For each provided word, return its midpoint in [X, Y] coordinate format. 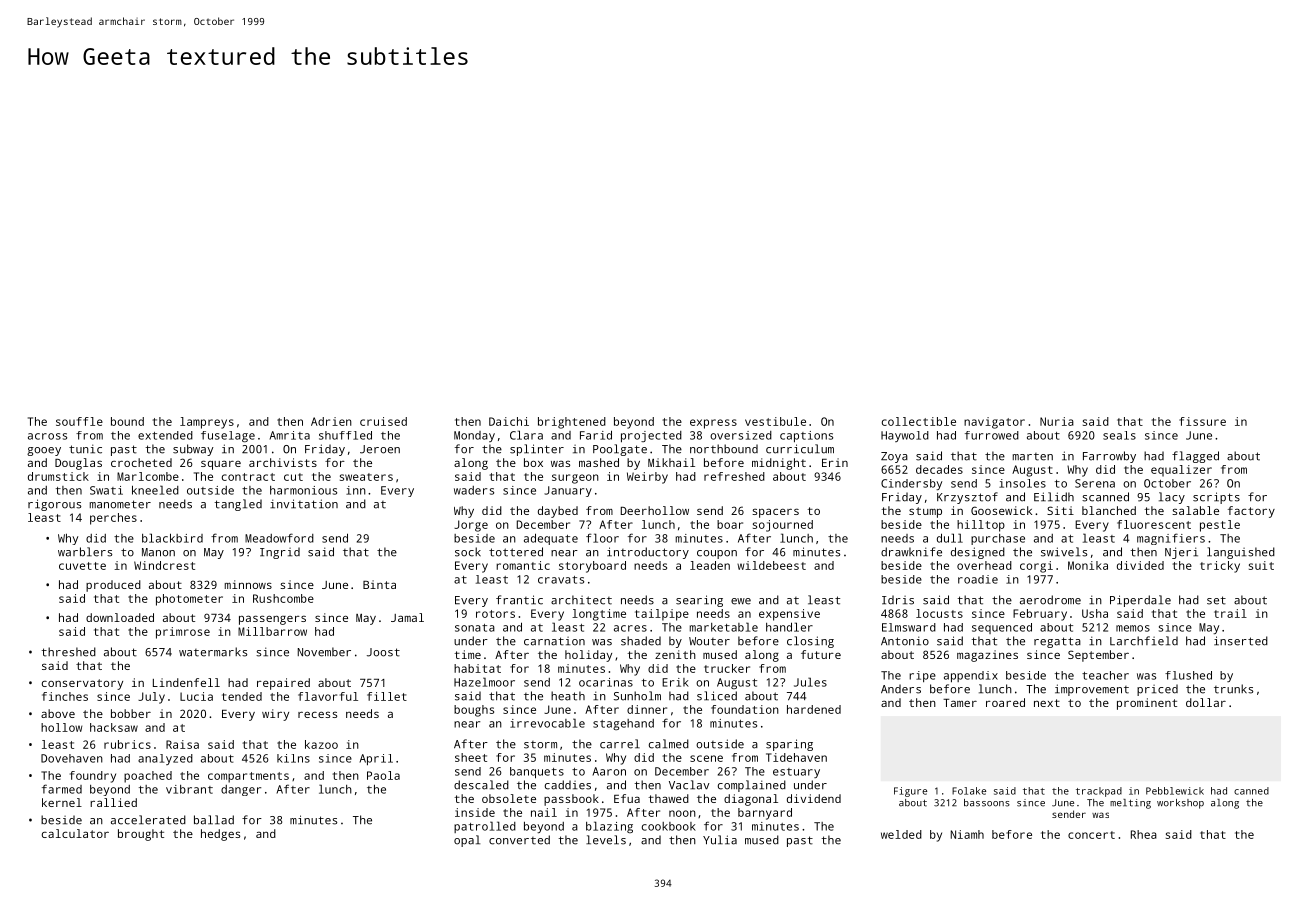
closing [810, 642]
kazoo [321, 744]
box [533, 462]
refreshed [734, 476]
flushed [1188, 675]
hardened [814, 709]
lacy [1172, 498]
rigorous [54, 505]
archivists [283, 462]
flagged [1195, 457]
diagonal [751, 800]
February [1040, 615]
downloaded [120, 617]
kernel [62, 802]
